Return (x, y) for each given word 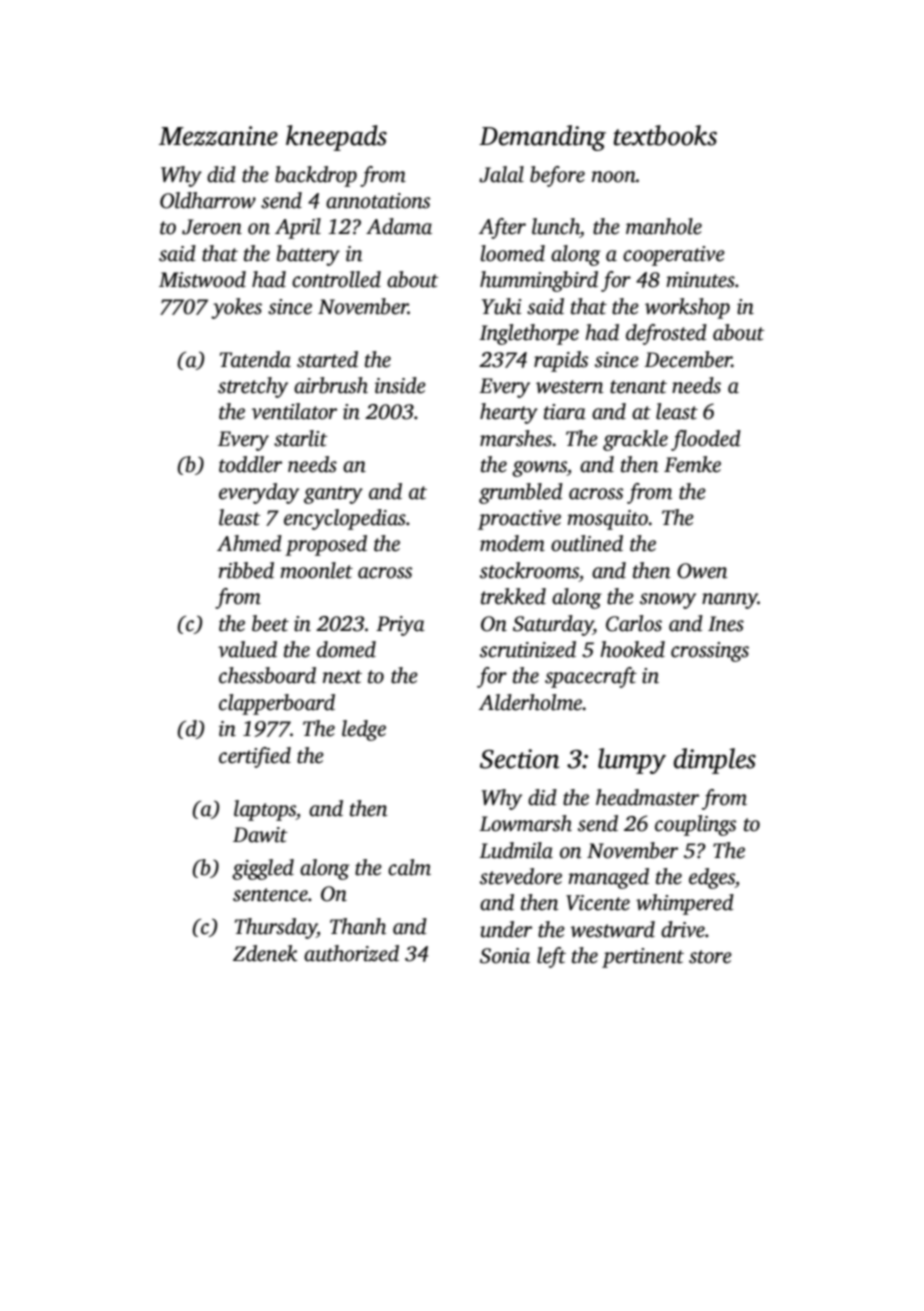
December (688, 359)
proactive (519, 520)
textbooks (665, 135)
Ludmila (516, 850)
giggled (263, 869)
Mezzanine (218, 136)
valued (247, 649)
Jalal (501, 174)
